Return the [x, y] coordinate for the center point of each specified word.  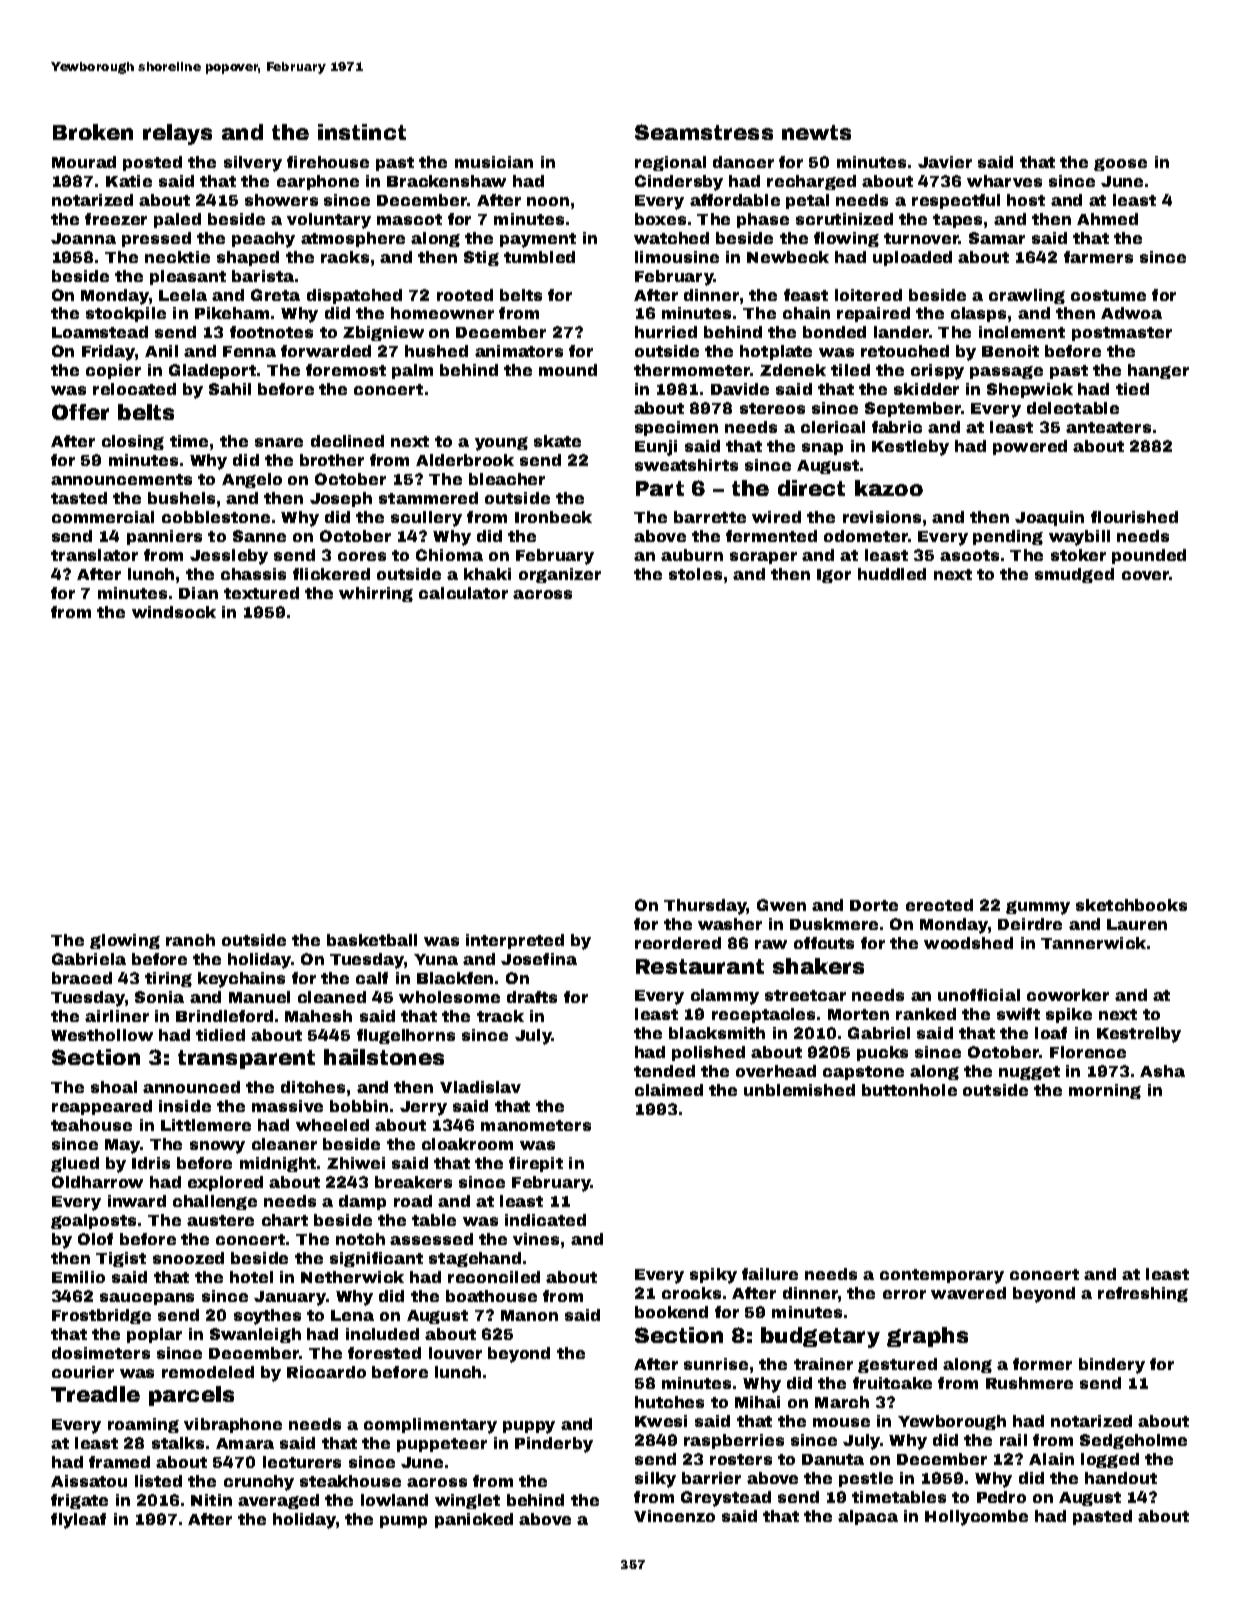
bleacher [507, 479]
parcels [191, 1396]
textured [261, 593]
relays [177, 134]
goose [1120, 164]
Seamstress [704, 132]
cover [1145, 575]
